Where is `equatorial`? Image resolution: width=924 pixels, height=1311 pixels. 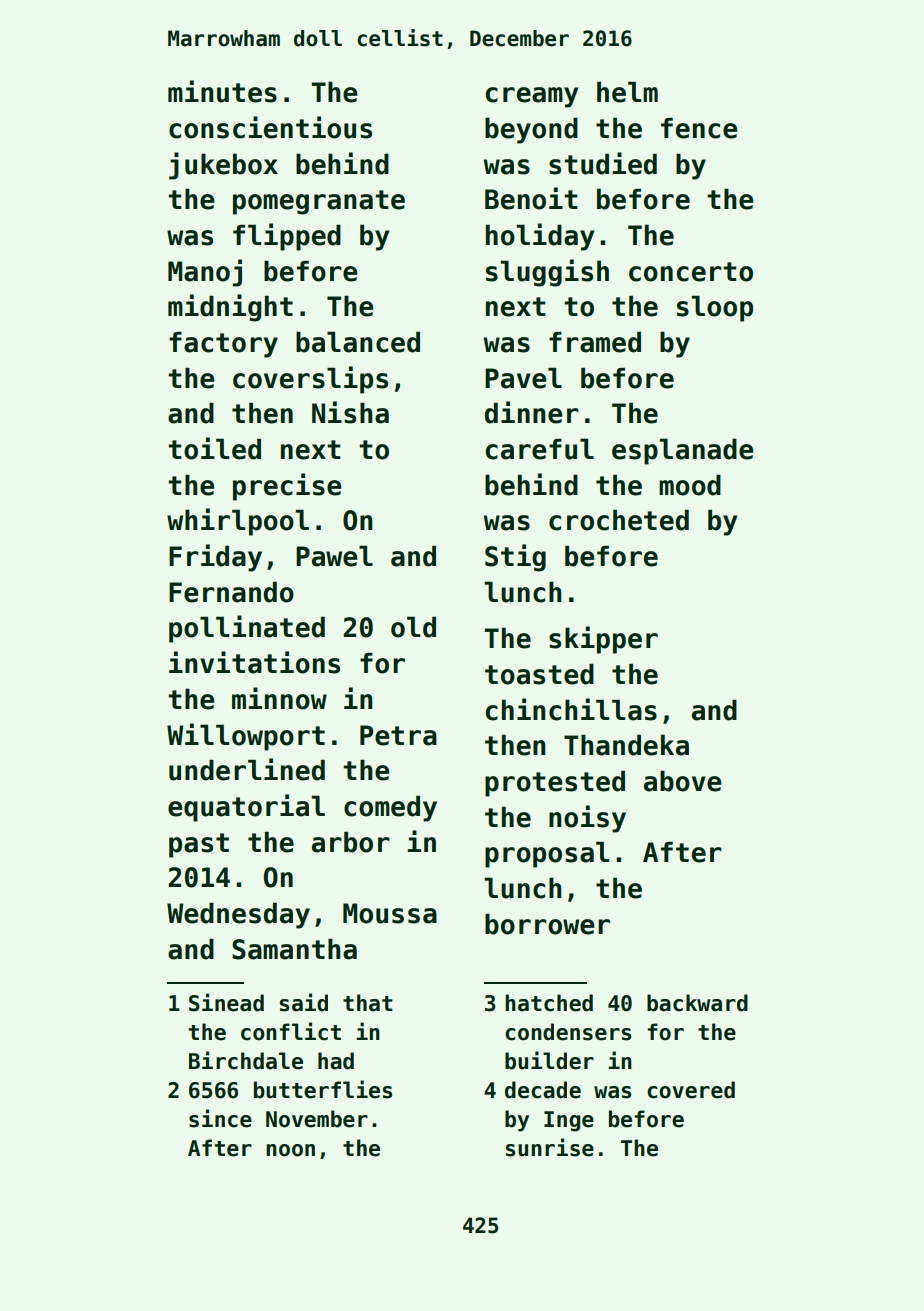
equatorial is located at coordinates (246, 808).
